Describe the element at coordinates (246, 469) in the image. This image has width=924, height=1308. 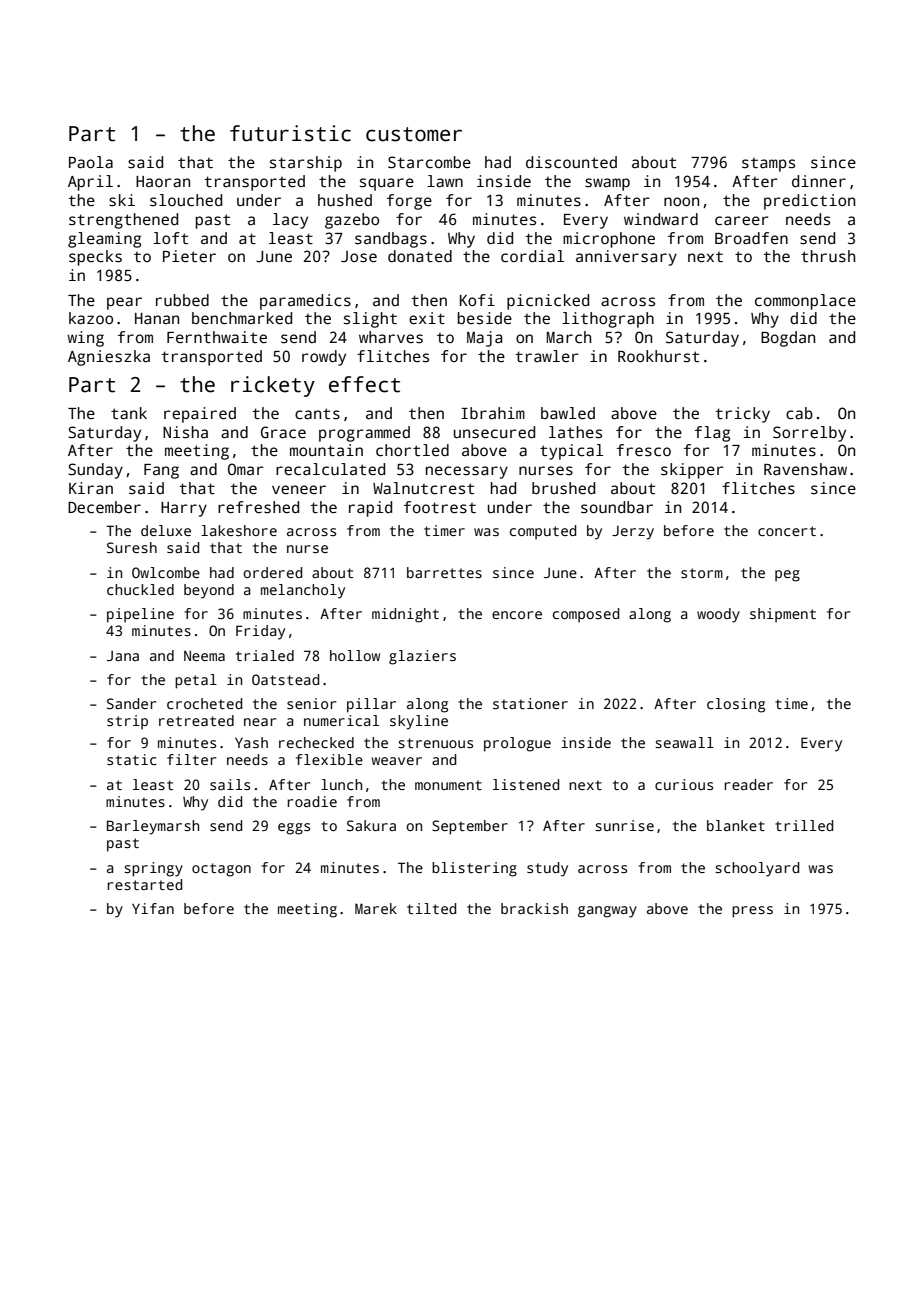
I see `Omar` at that location.
